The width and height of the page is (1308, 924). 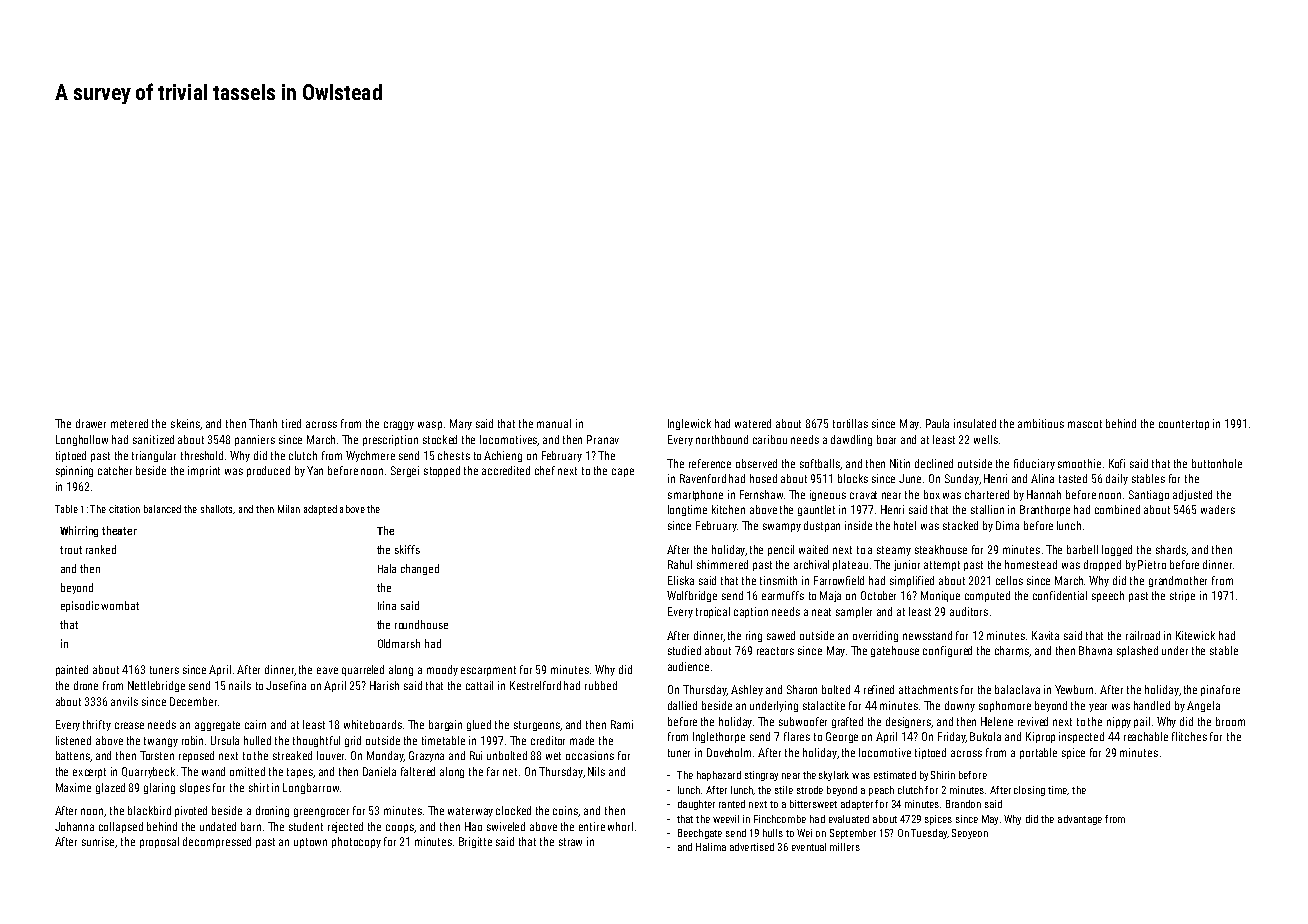 What do you see at coordinates (291, 423) in the page?
I see `tired` at bounding box center [291, 423].
